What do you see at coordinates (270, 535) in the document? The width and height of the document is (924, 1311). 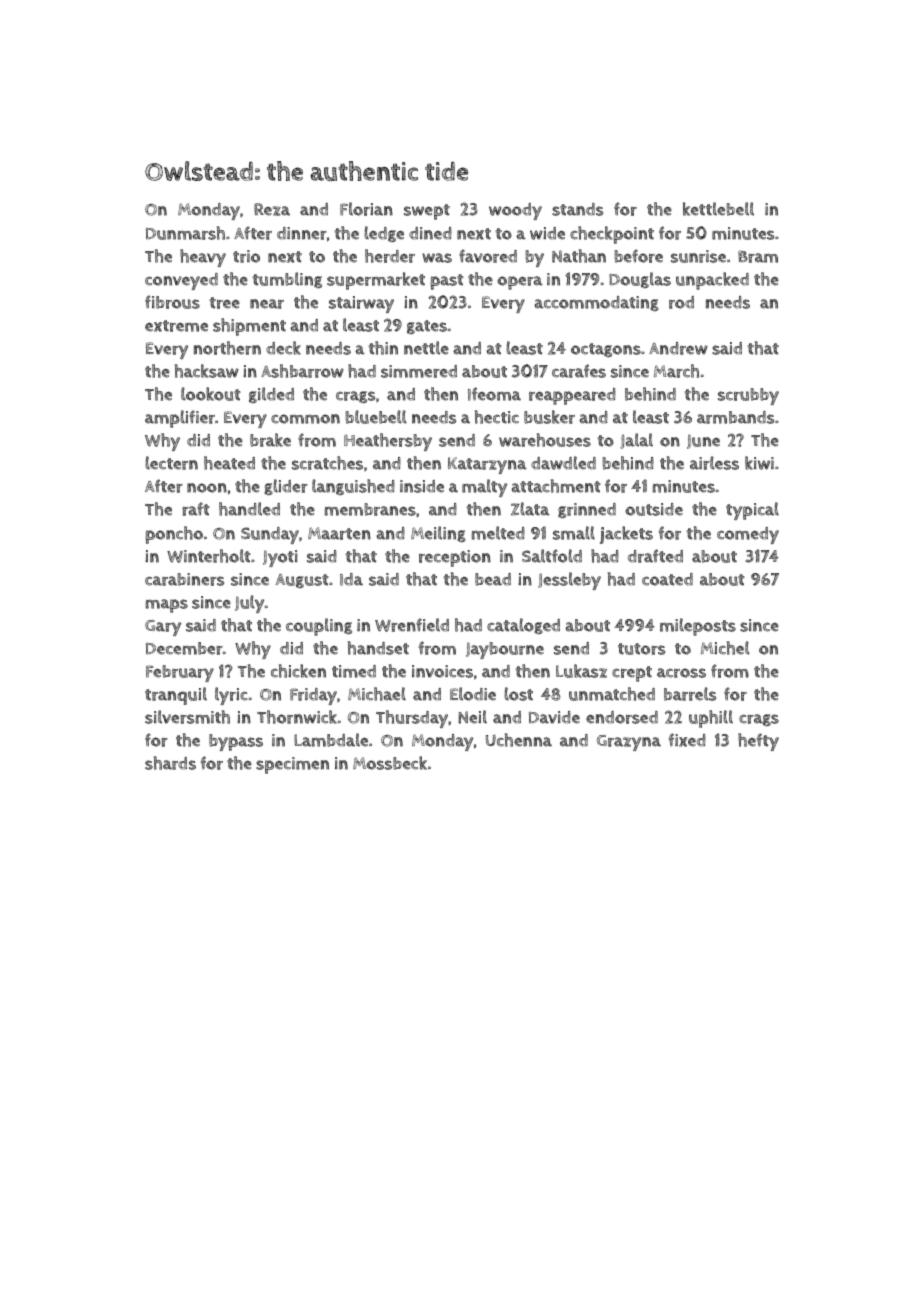 I see `Sunday` at bounding box center [270, 535].
